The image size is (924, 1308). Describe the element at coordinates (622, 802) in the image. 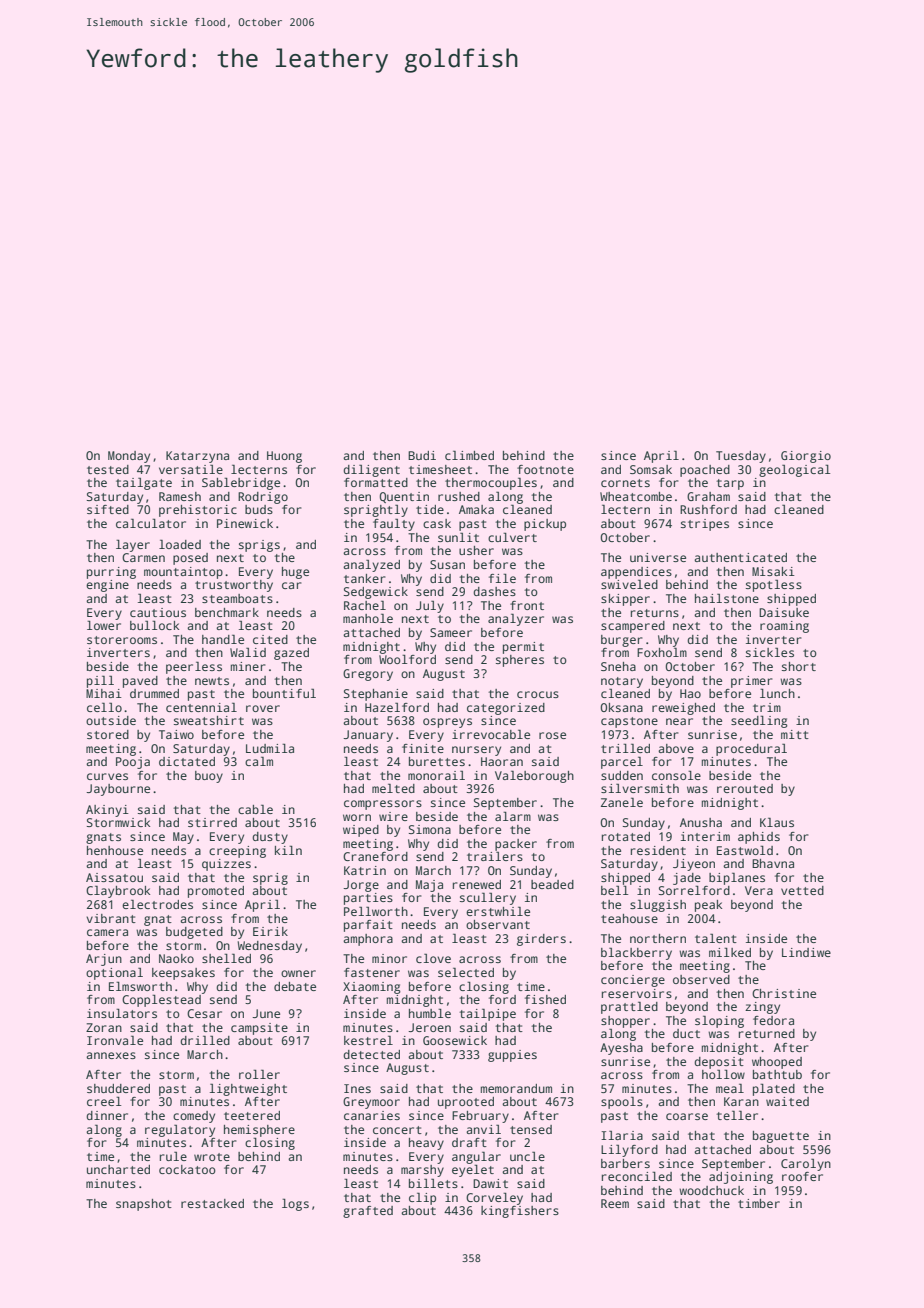

I see `Zanele` at that location.
